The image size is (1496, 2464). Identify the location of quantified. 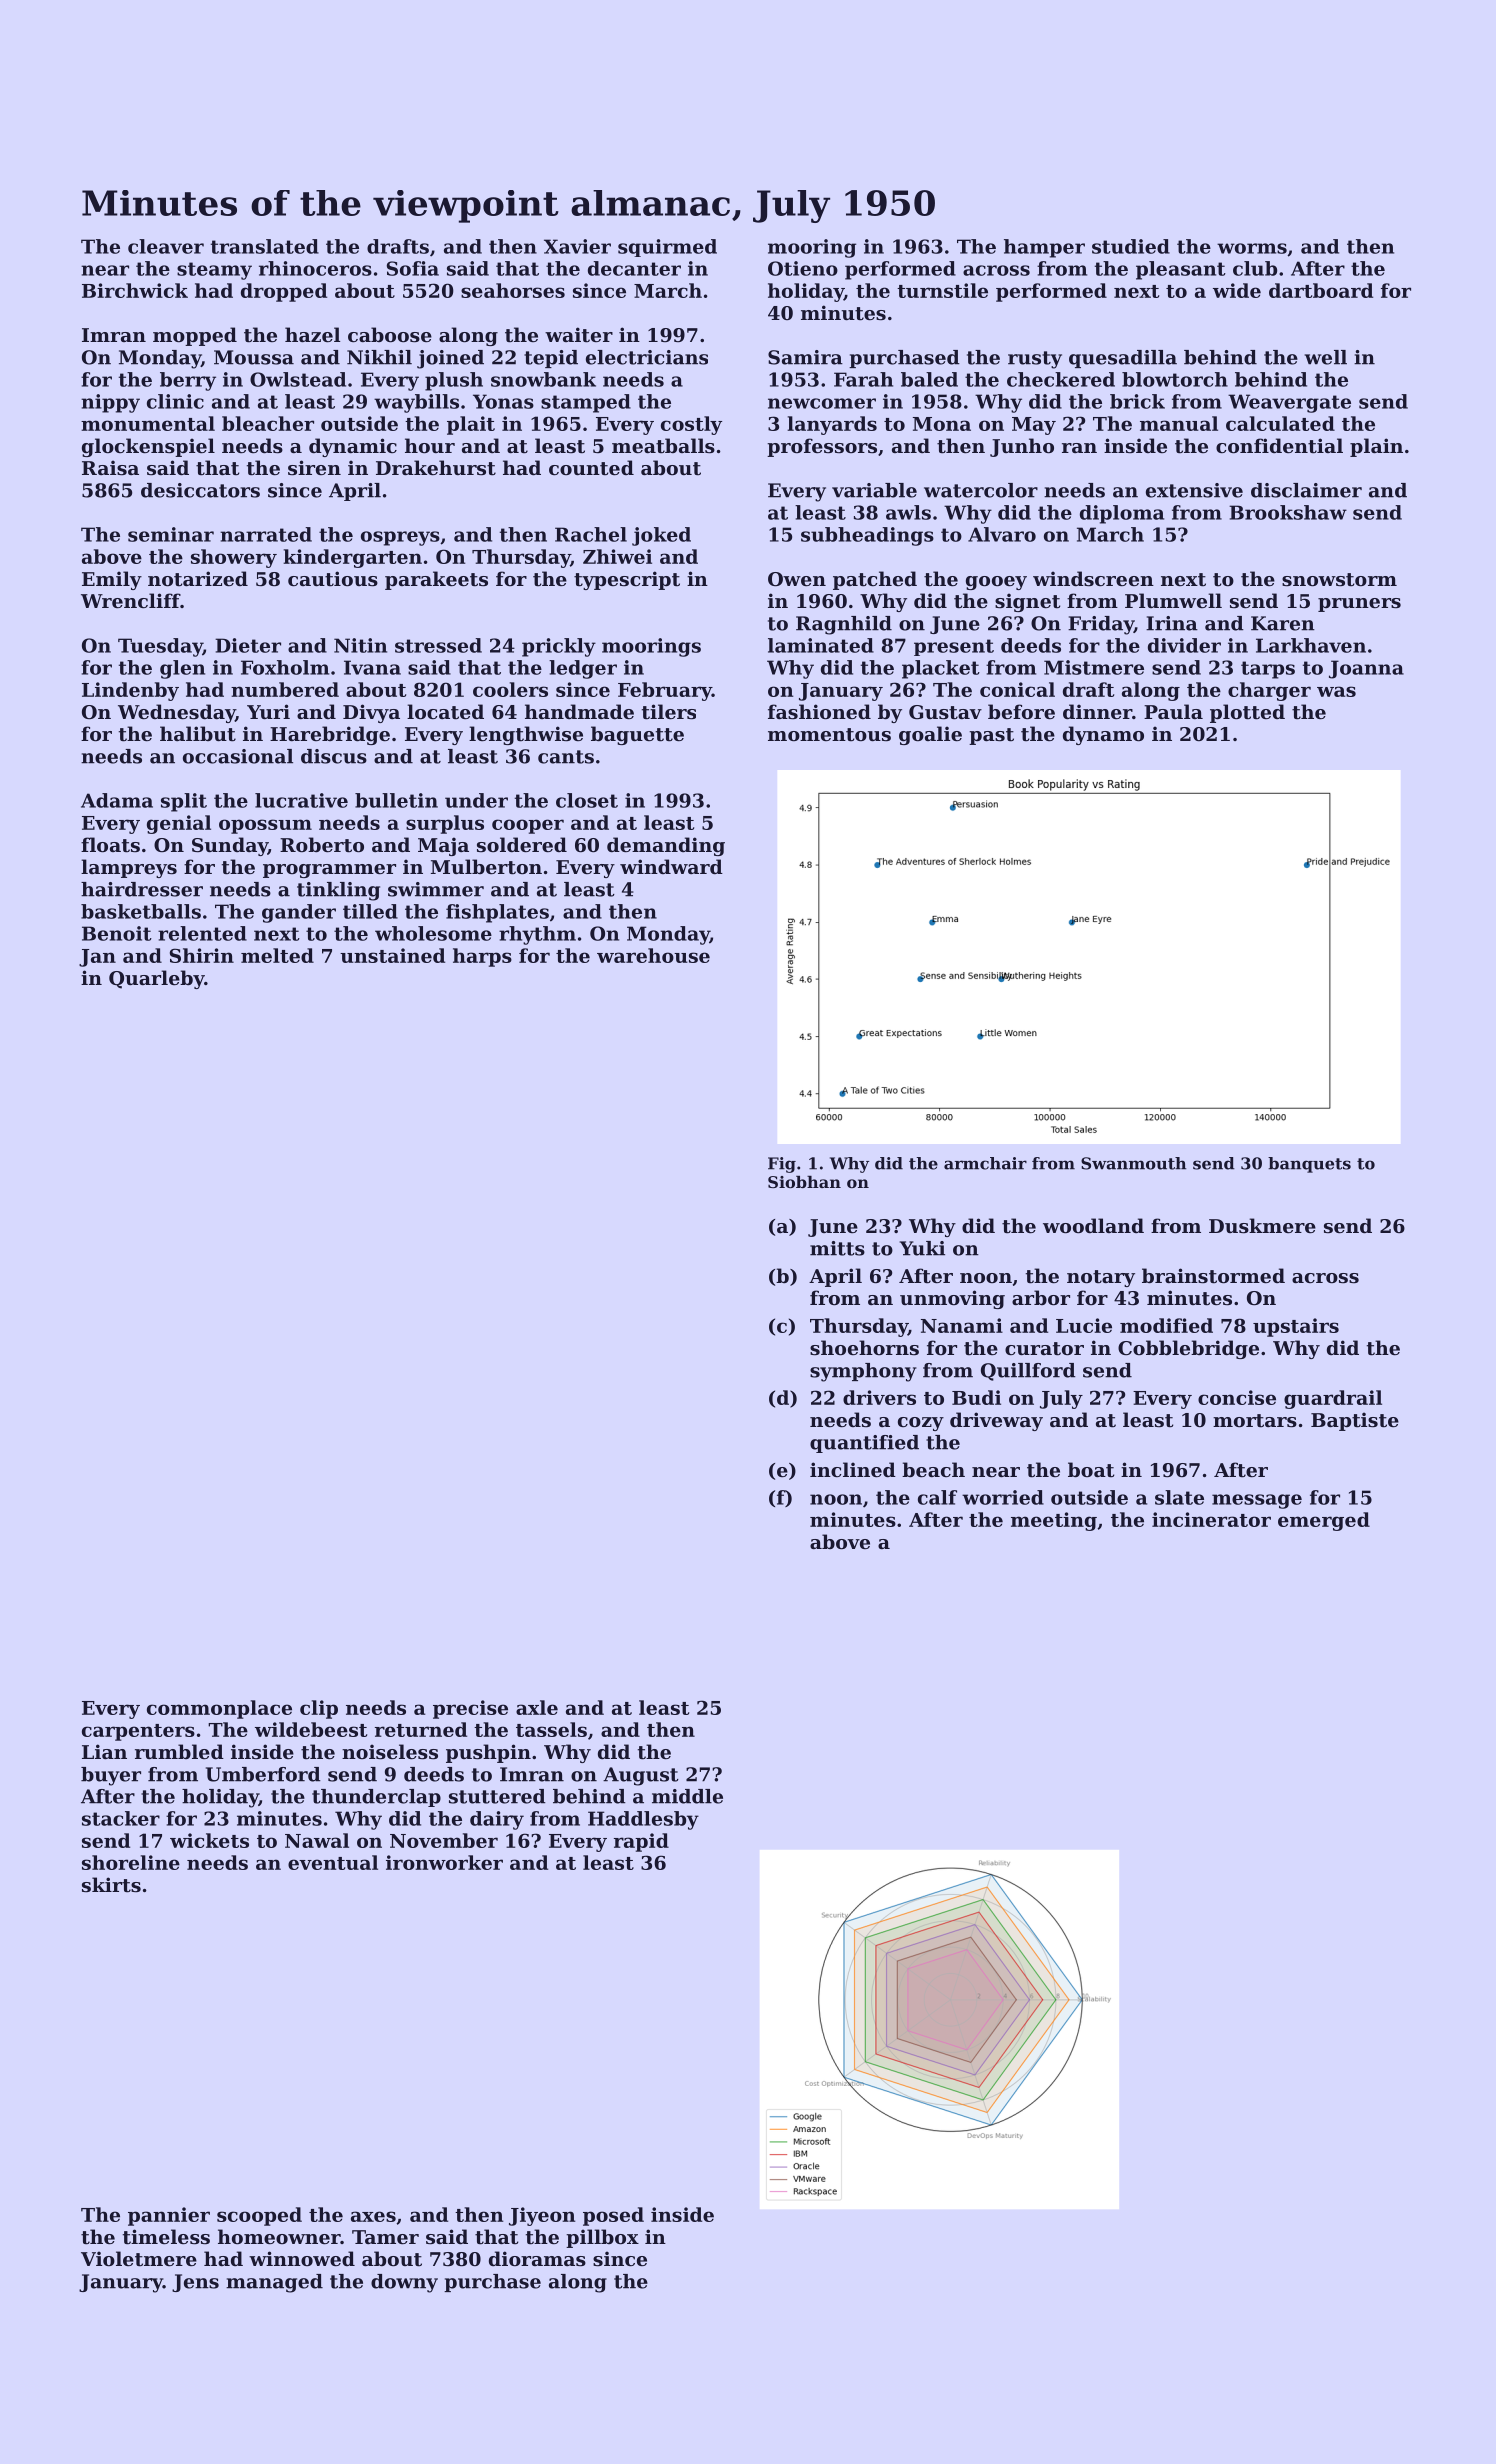
(864, 1444).
